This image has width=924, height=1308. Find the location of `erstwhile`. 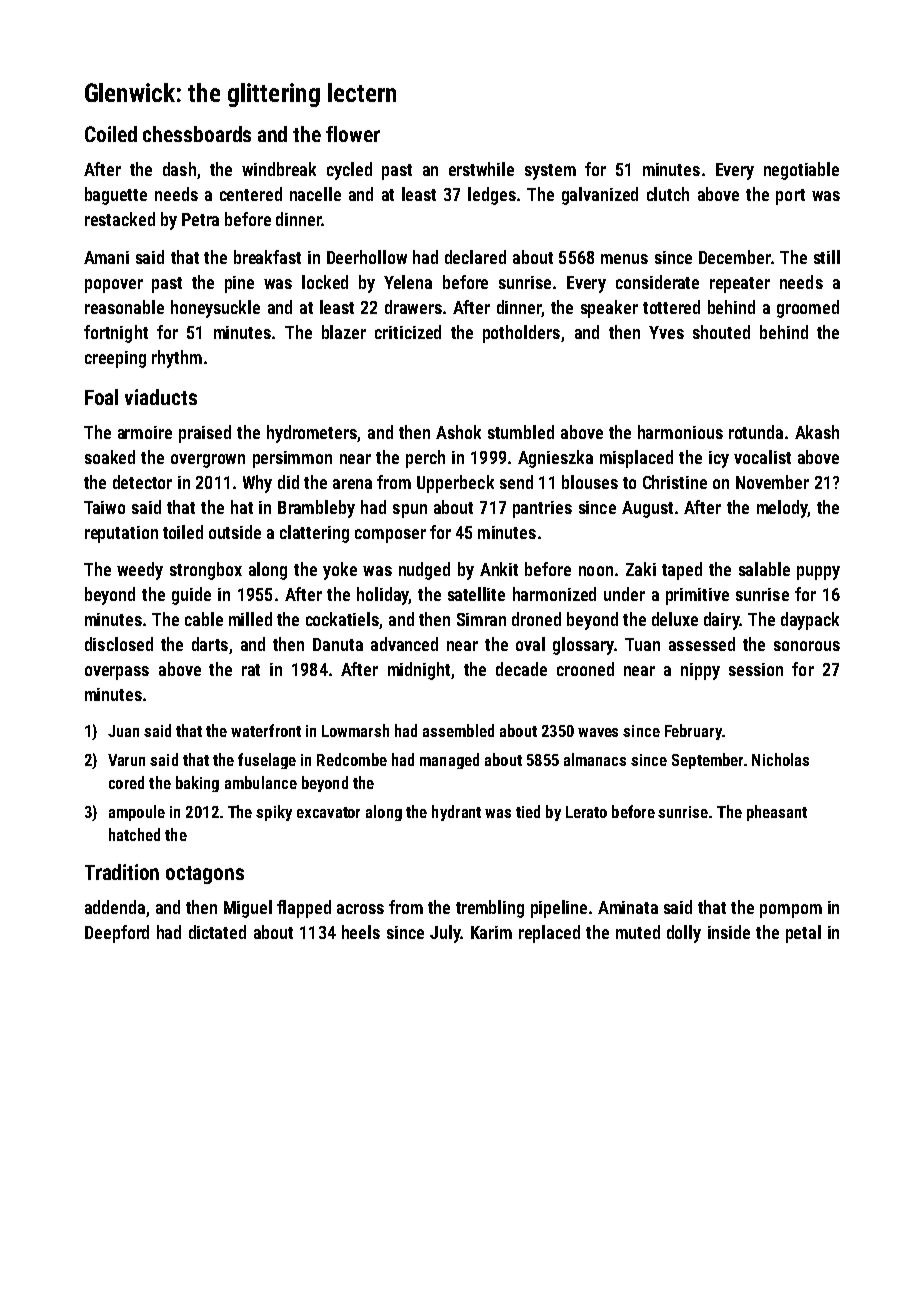

erstwhile is located at coordinates (481, 169).
